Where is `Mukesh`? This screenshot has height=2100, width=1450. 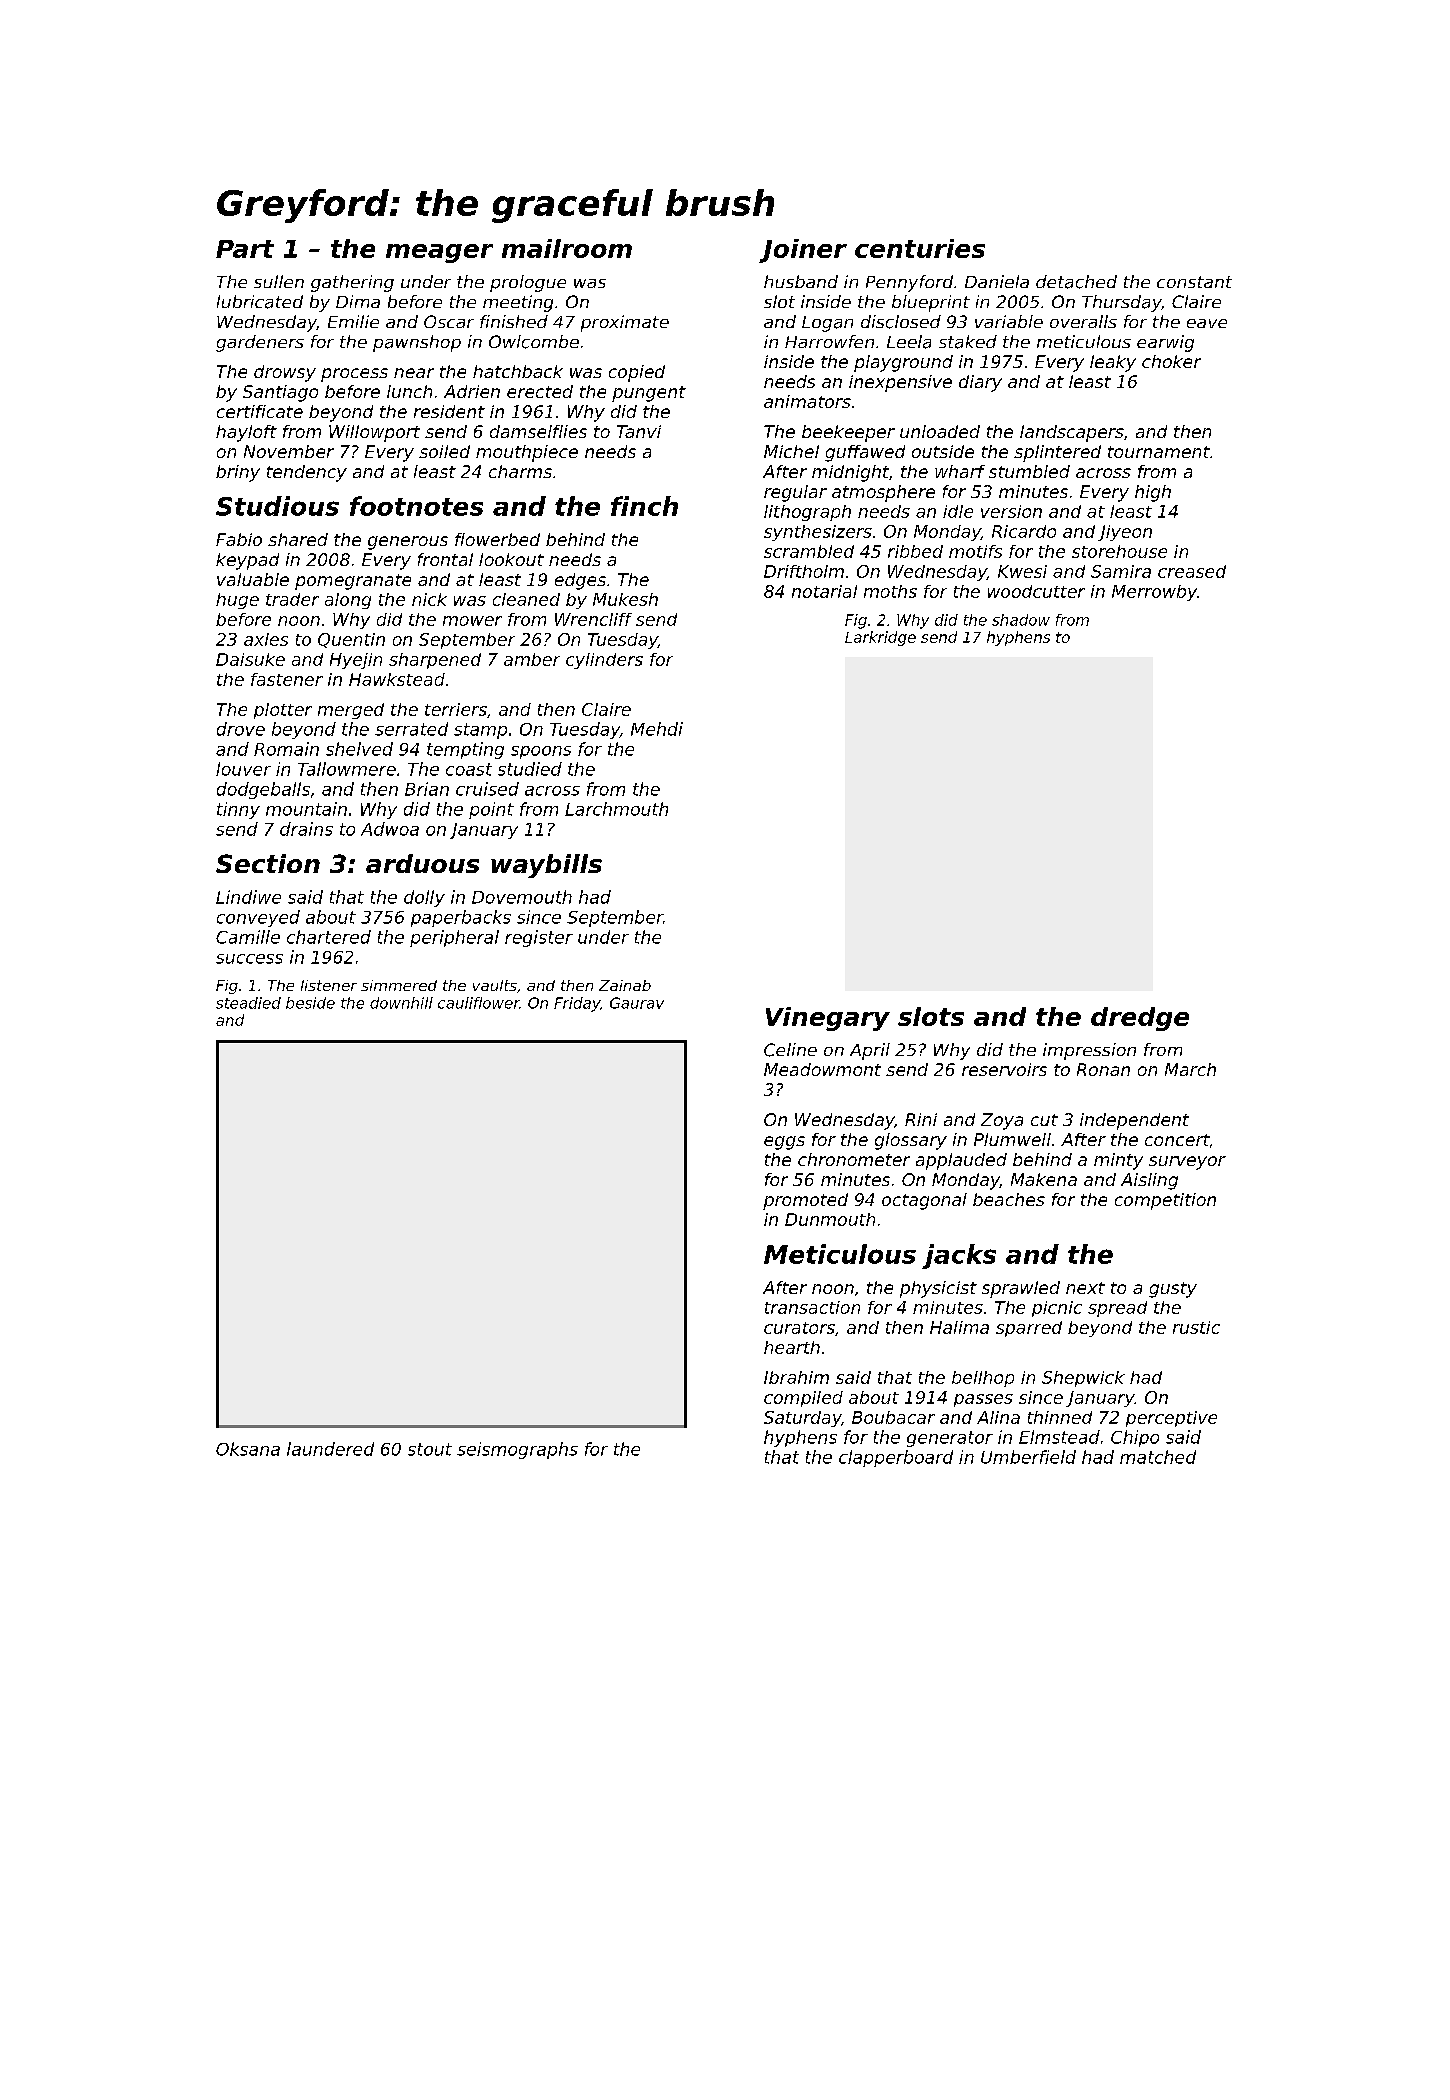 Mukesh is located at coordinates (625, 599).
